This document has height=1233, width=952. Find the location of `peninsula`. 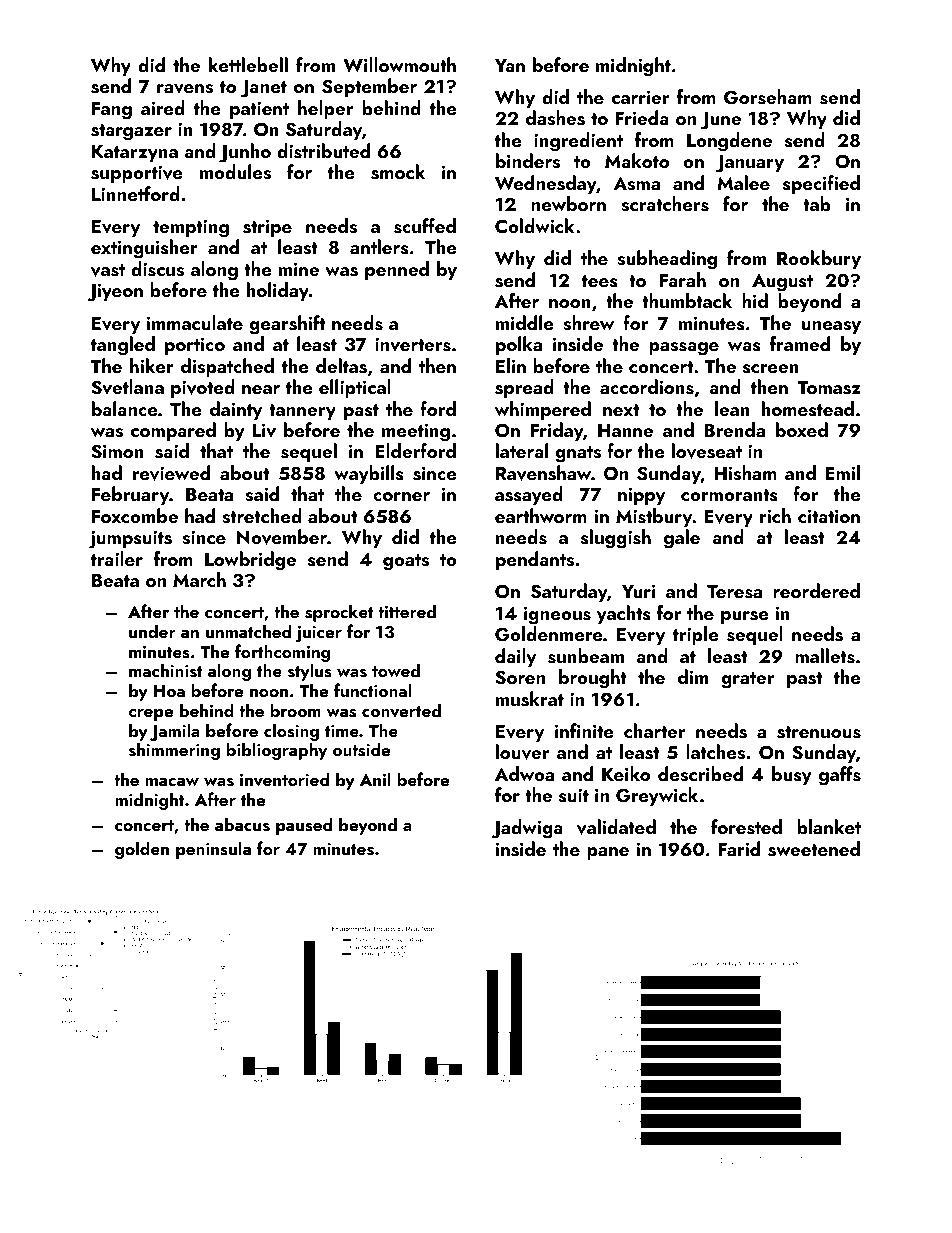

peninsula is located at coordinates (213, 850).
